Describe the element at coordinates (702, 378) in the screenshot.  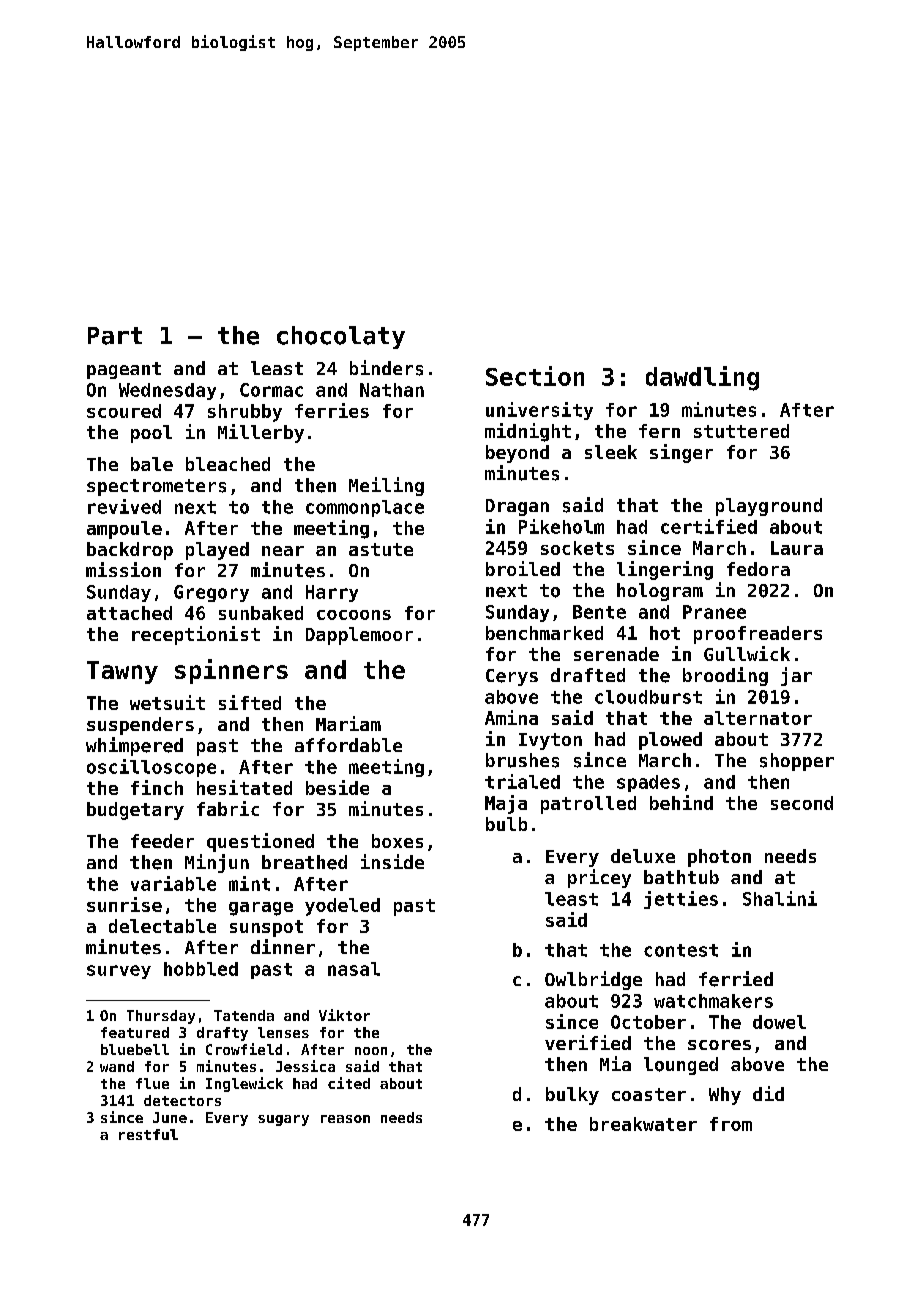
I see `dawdling` at that location.
